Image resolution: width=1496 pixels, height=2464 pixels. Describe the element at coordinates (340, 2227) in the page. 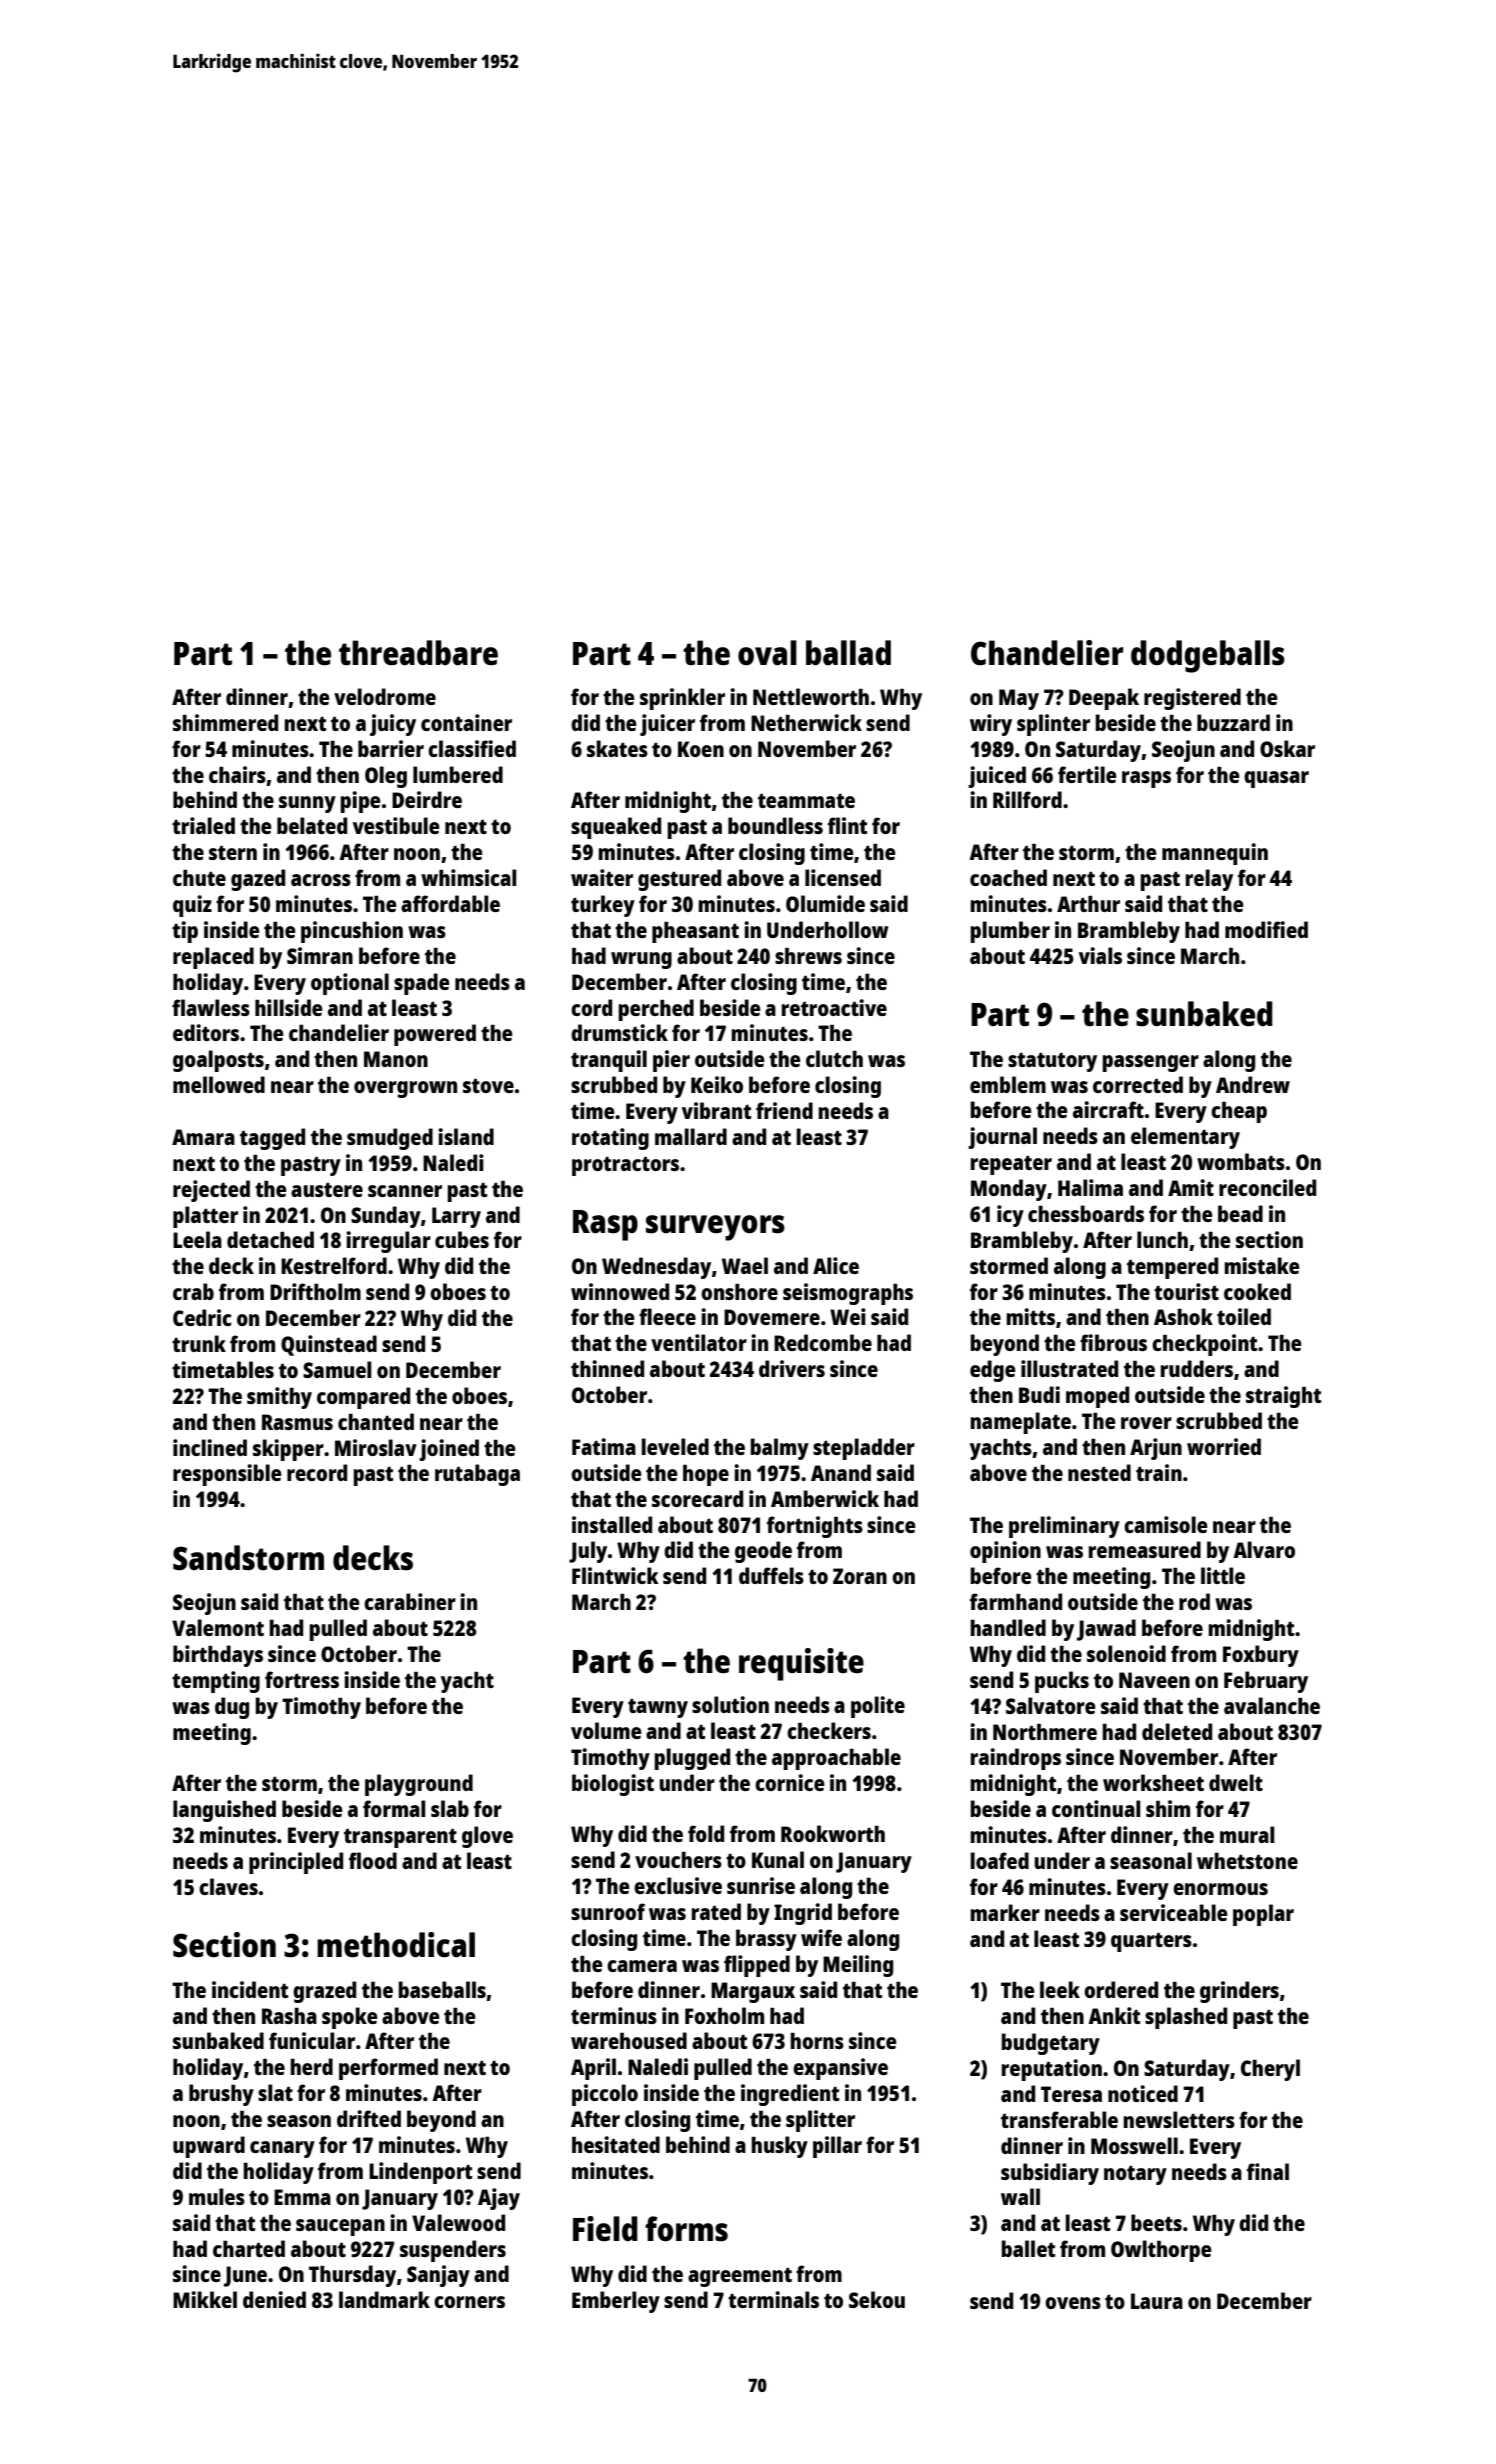

I see `saucepan` at that location.
